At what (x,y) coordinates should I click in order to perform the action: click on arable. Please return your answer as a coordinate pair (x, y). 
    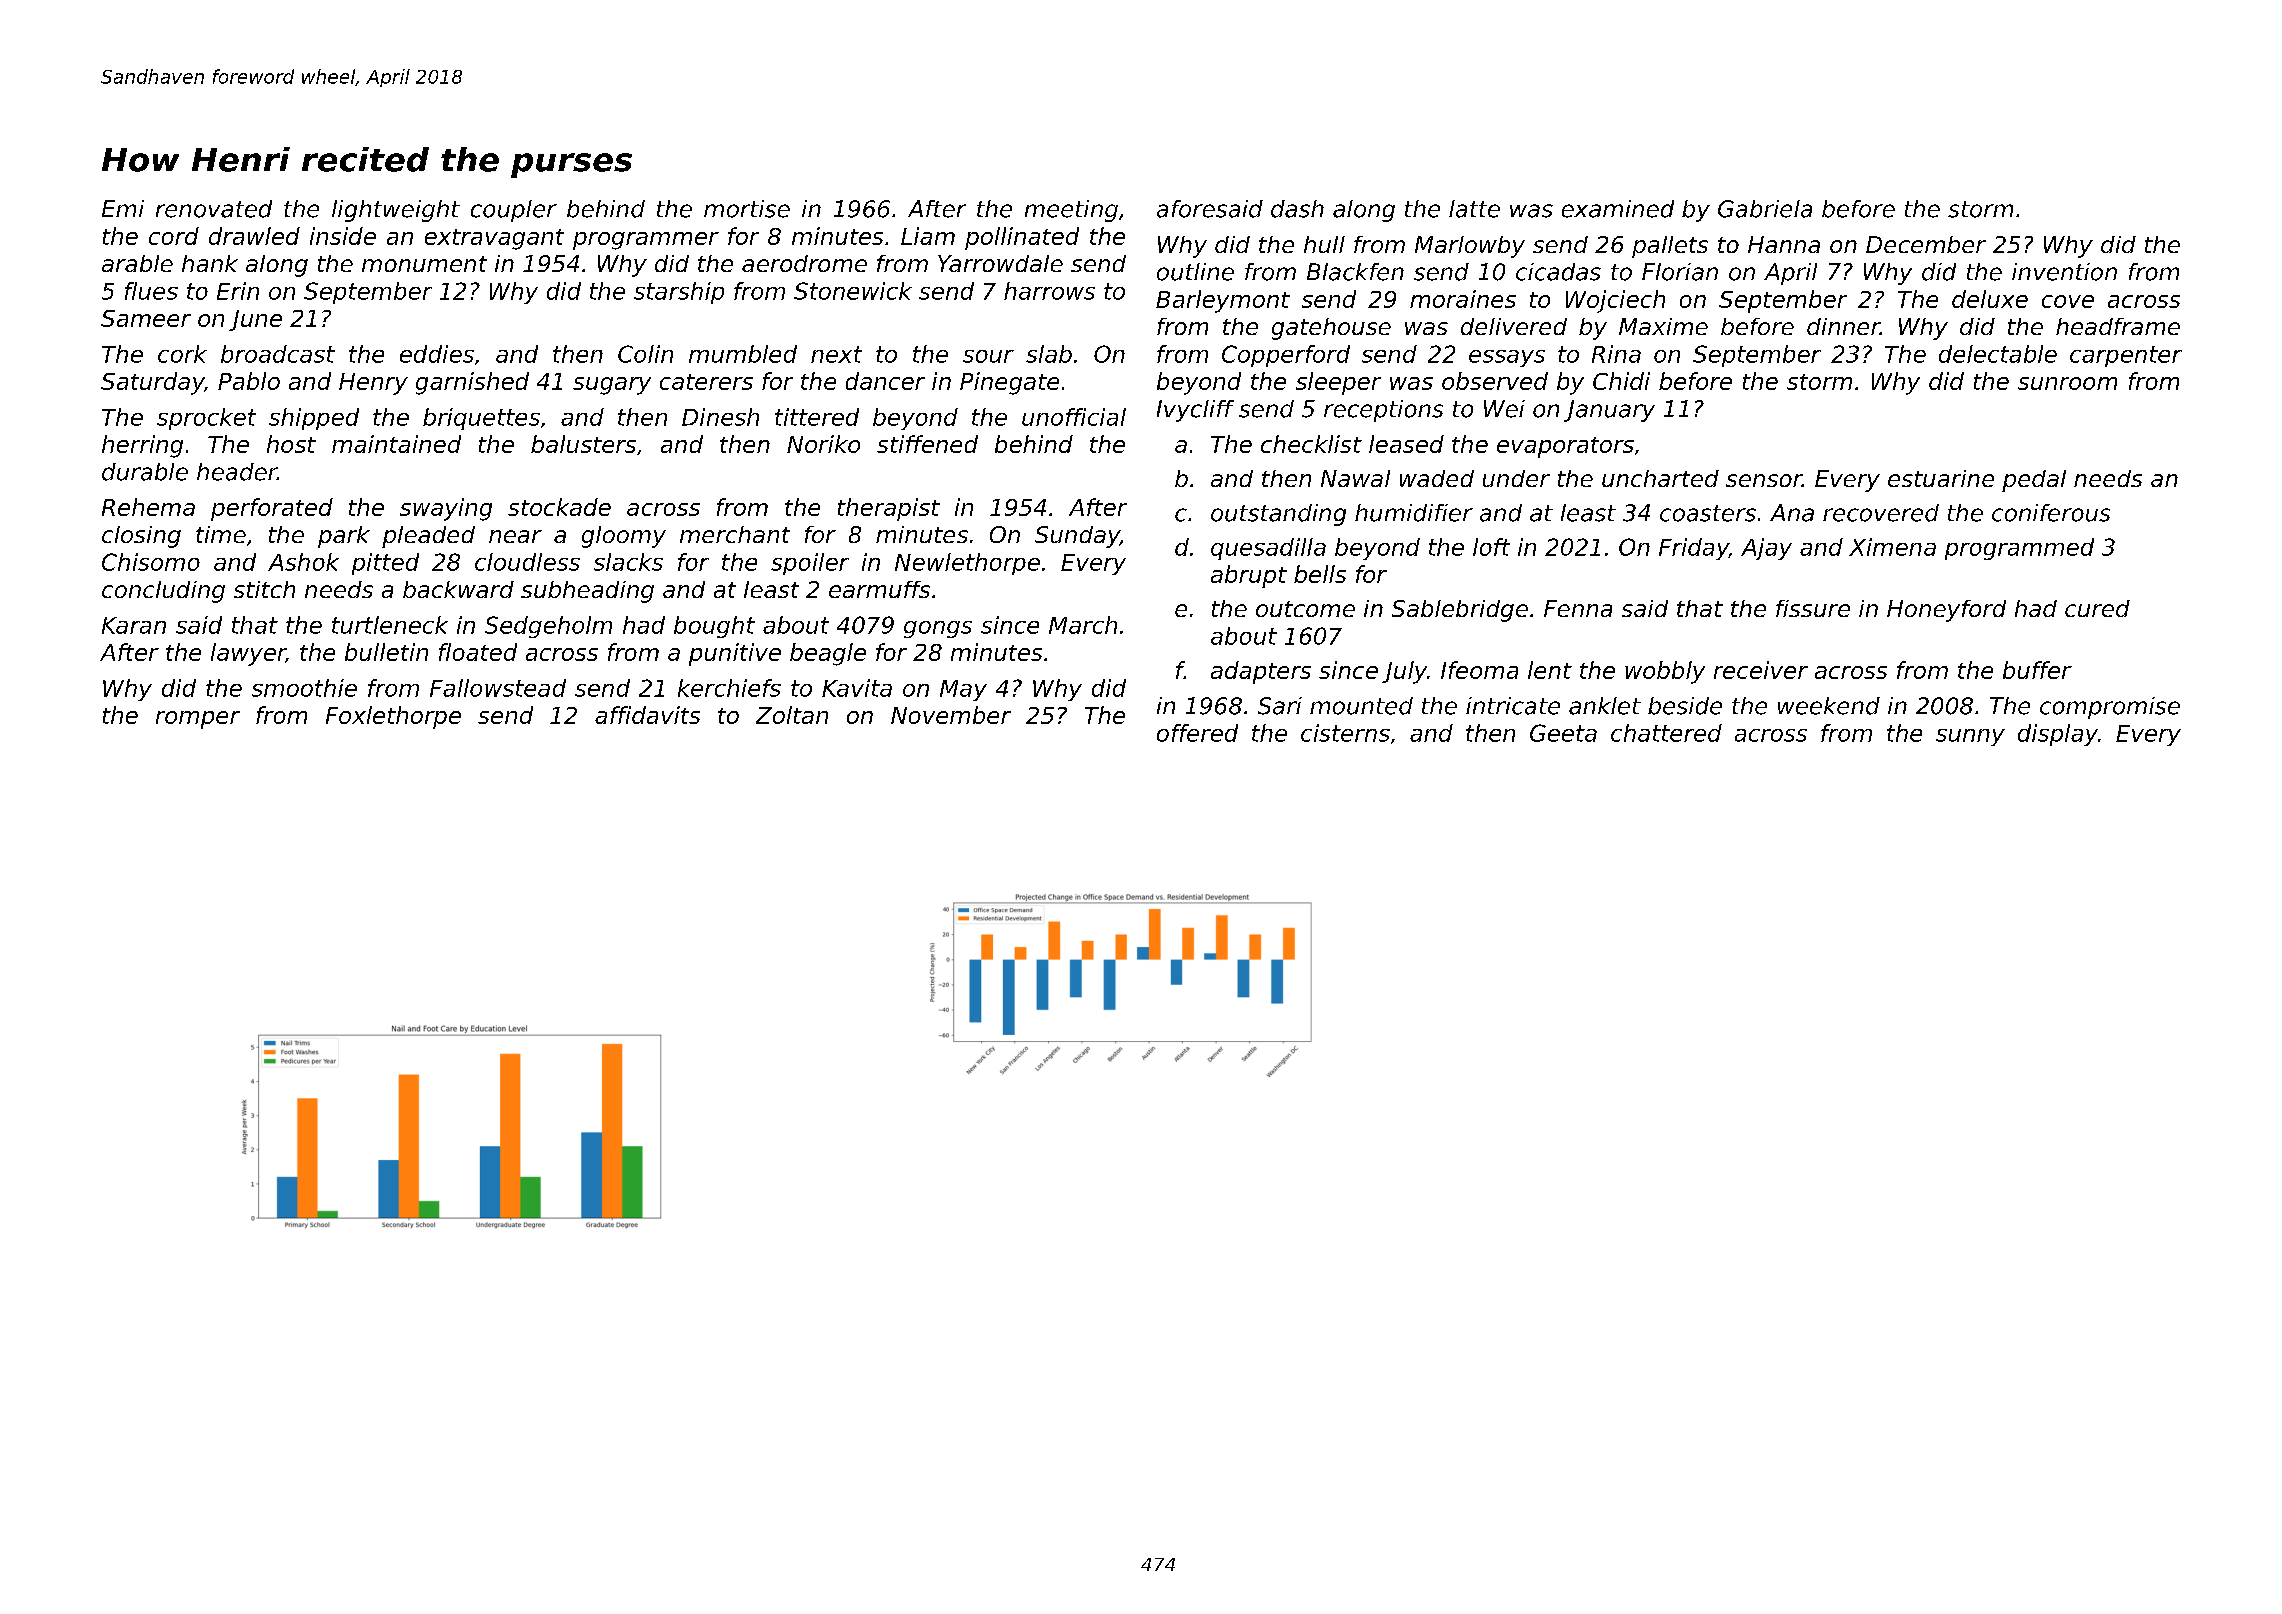
    Looking at the image, I should click on (137, 263).
